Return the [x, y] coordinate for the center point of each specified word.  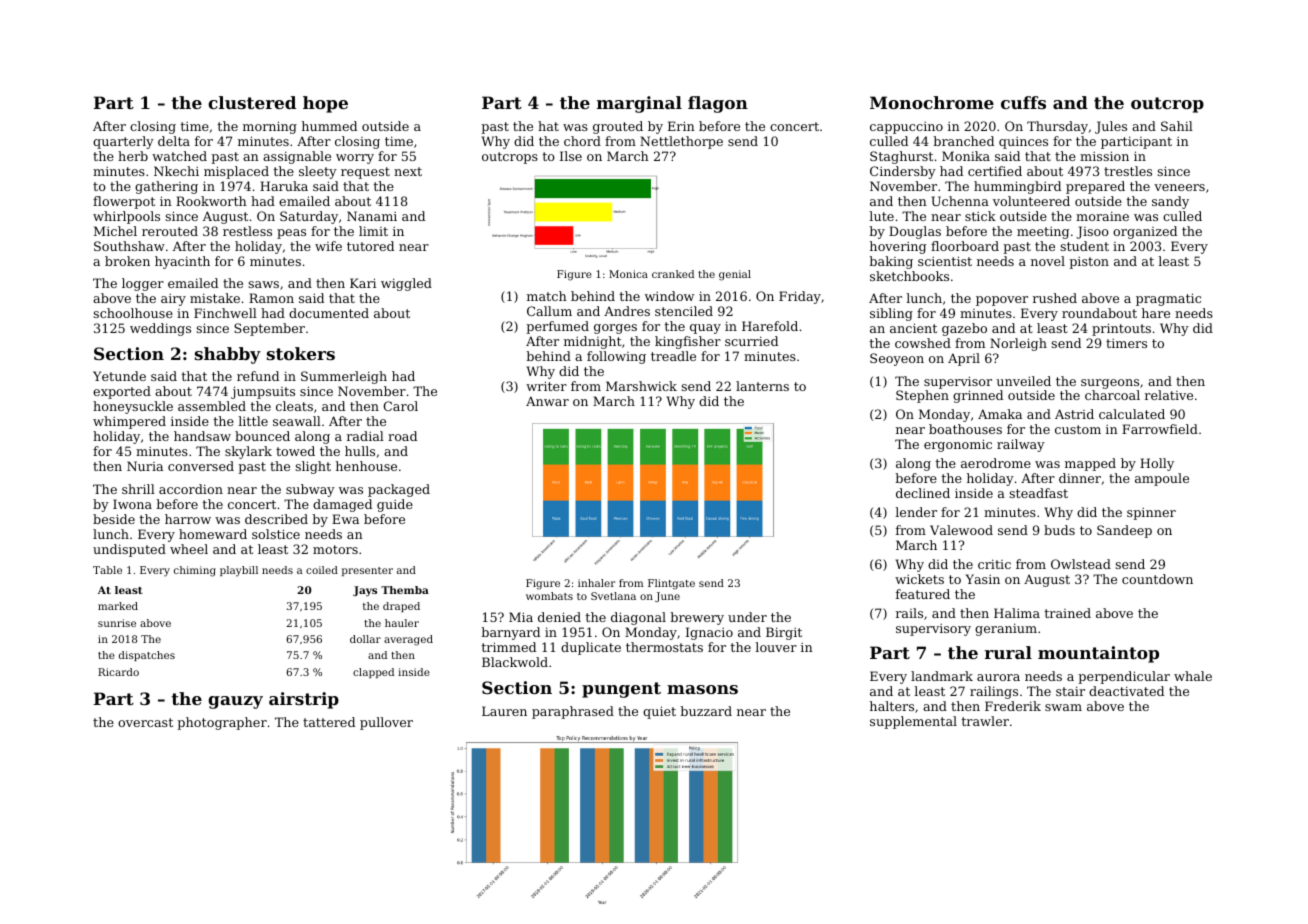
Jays [365, 591]
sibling [891, 314]
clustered [252, 102]
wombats [549, 596]
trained [1068, 613]
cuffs [1023, 102]
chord [582, 141]
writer [546, 386]
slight [313, 467]
